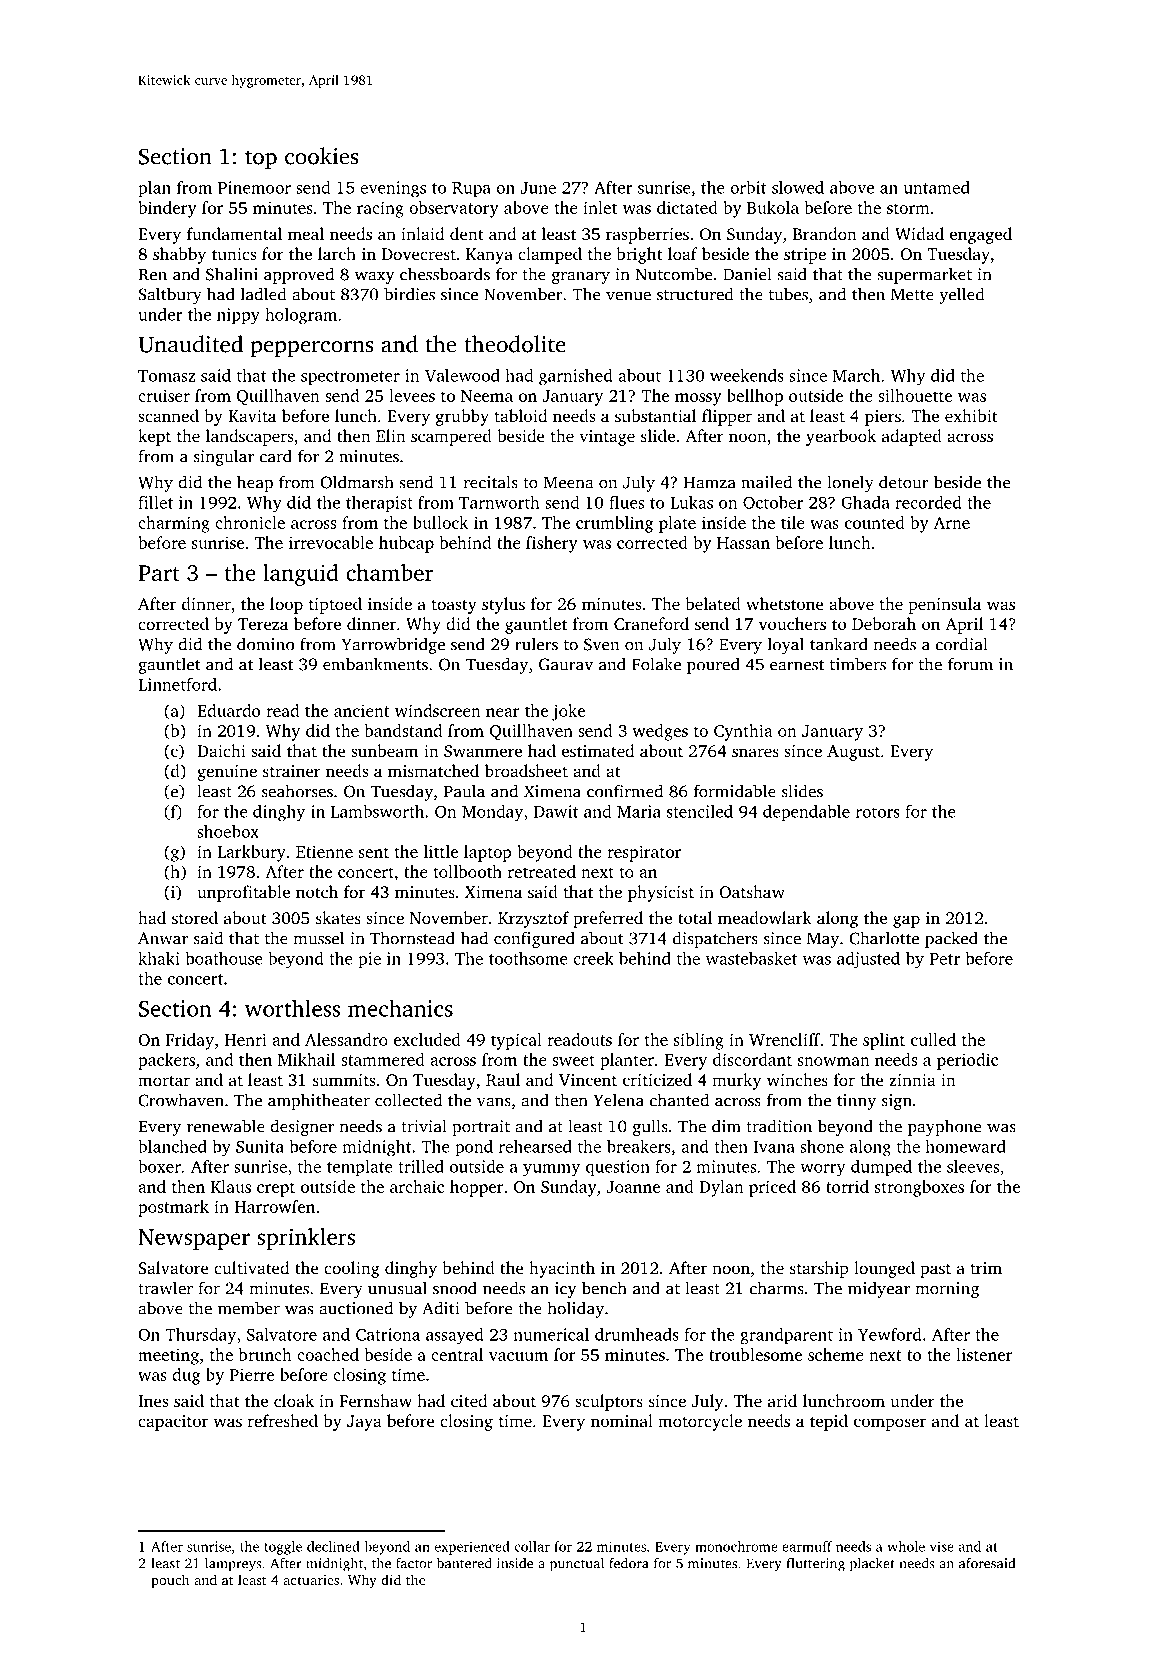 This screenshot has width=1159, height=1679. What do you see at coordinates (961, 295) in the screenshot?
I see `yelled` at bounding box center [961, 295].
